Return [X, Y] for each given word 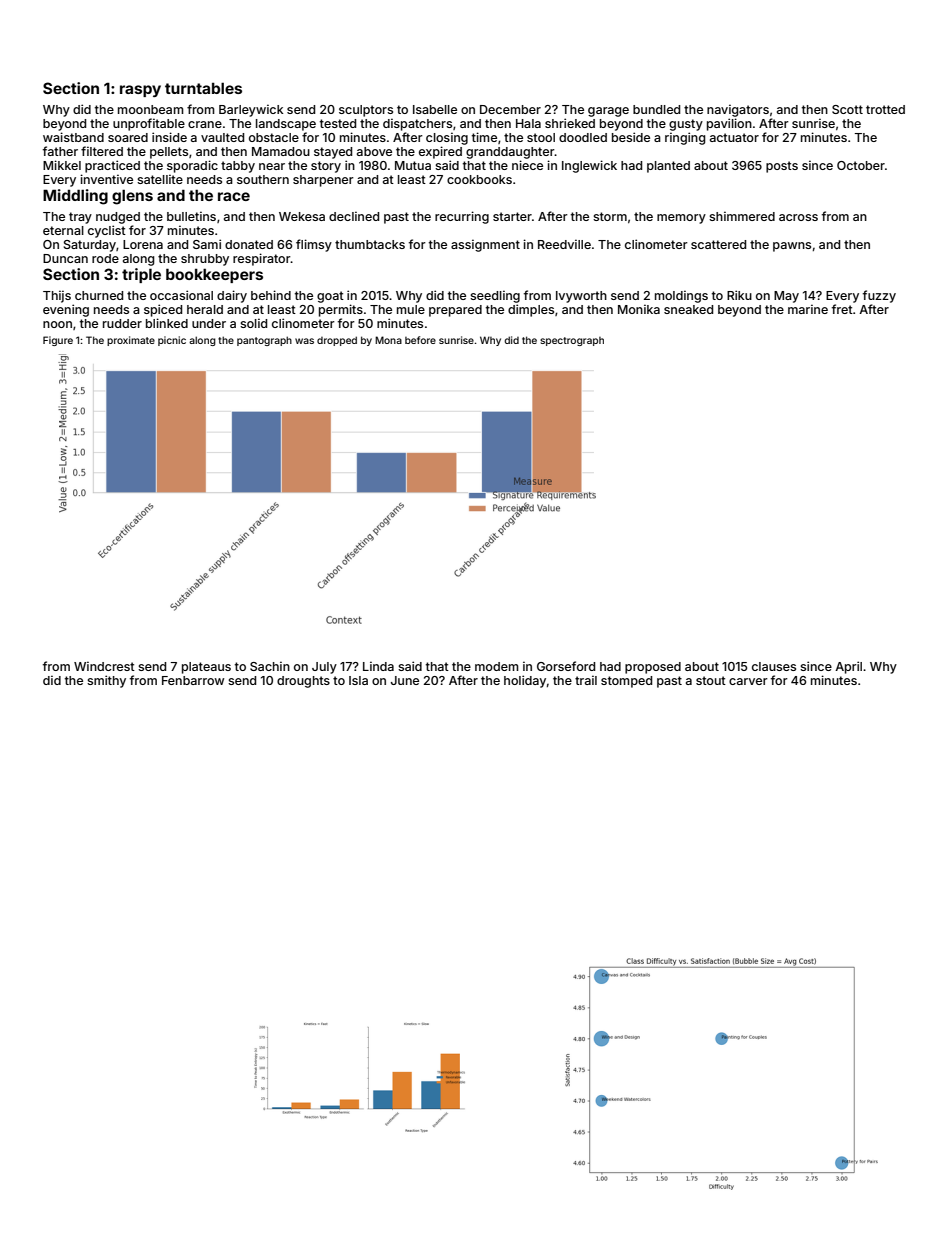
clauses [774, 666]
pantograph [264, 341]
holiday [525, 681]
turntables [203, 88]
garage [608, 112]
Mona [388, 340]
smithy [106, 681]
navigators [738, 110]
